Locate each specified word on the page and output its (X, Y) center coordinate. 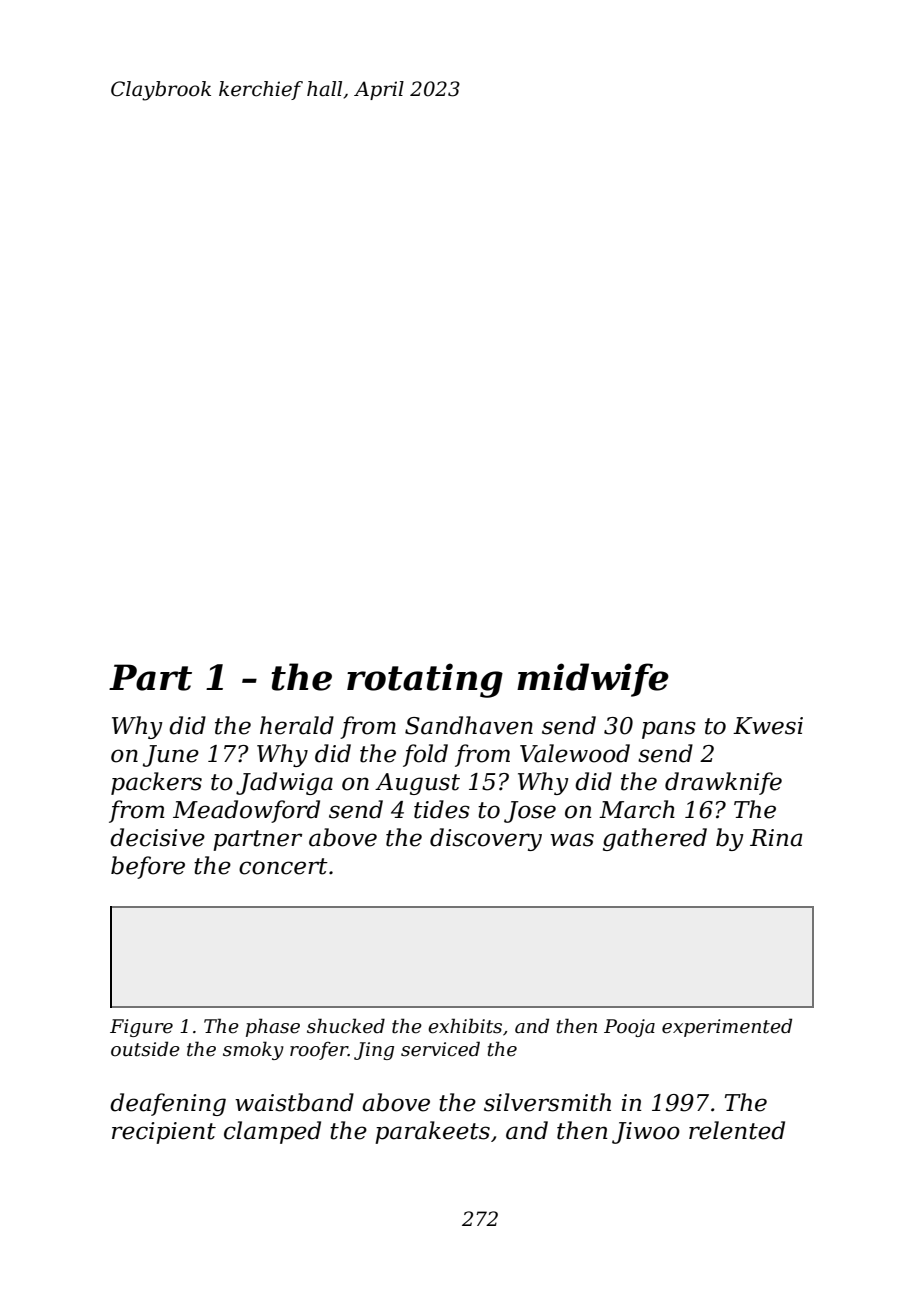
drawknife (723, 783)
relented (737, 1130)
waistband (294, 1102)
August (417, 784)
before (148, 867)
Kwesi (768, 726)
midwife (593, 680)
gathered (655, 839)
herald (297, 725)
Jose (530, 812)
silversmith (547, 1102)
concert (283, 866)
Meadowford (246, 811)
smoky (253, 1050)
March (637, 809)
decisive (157, 837)
